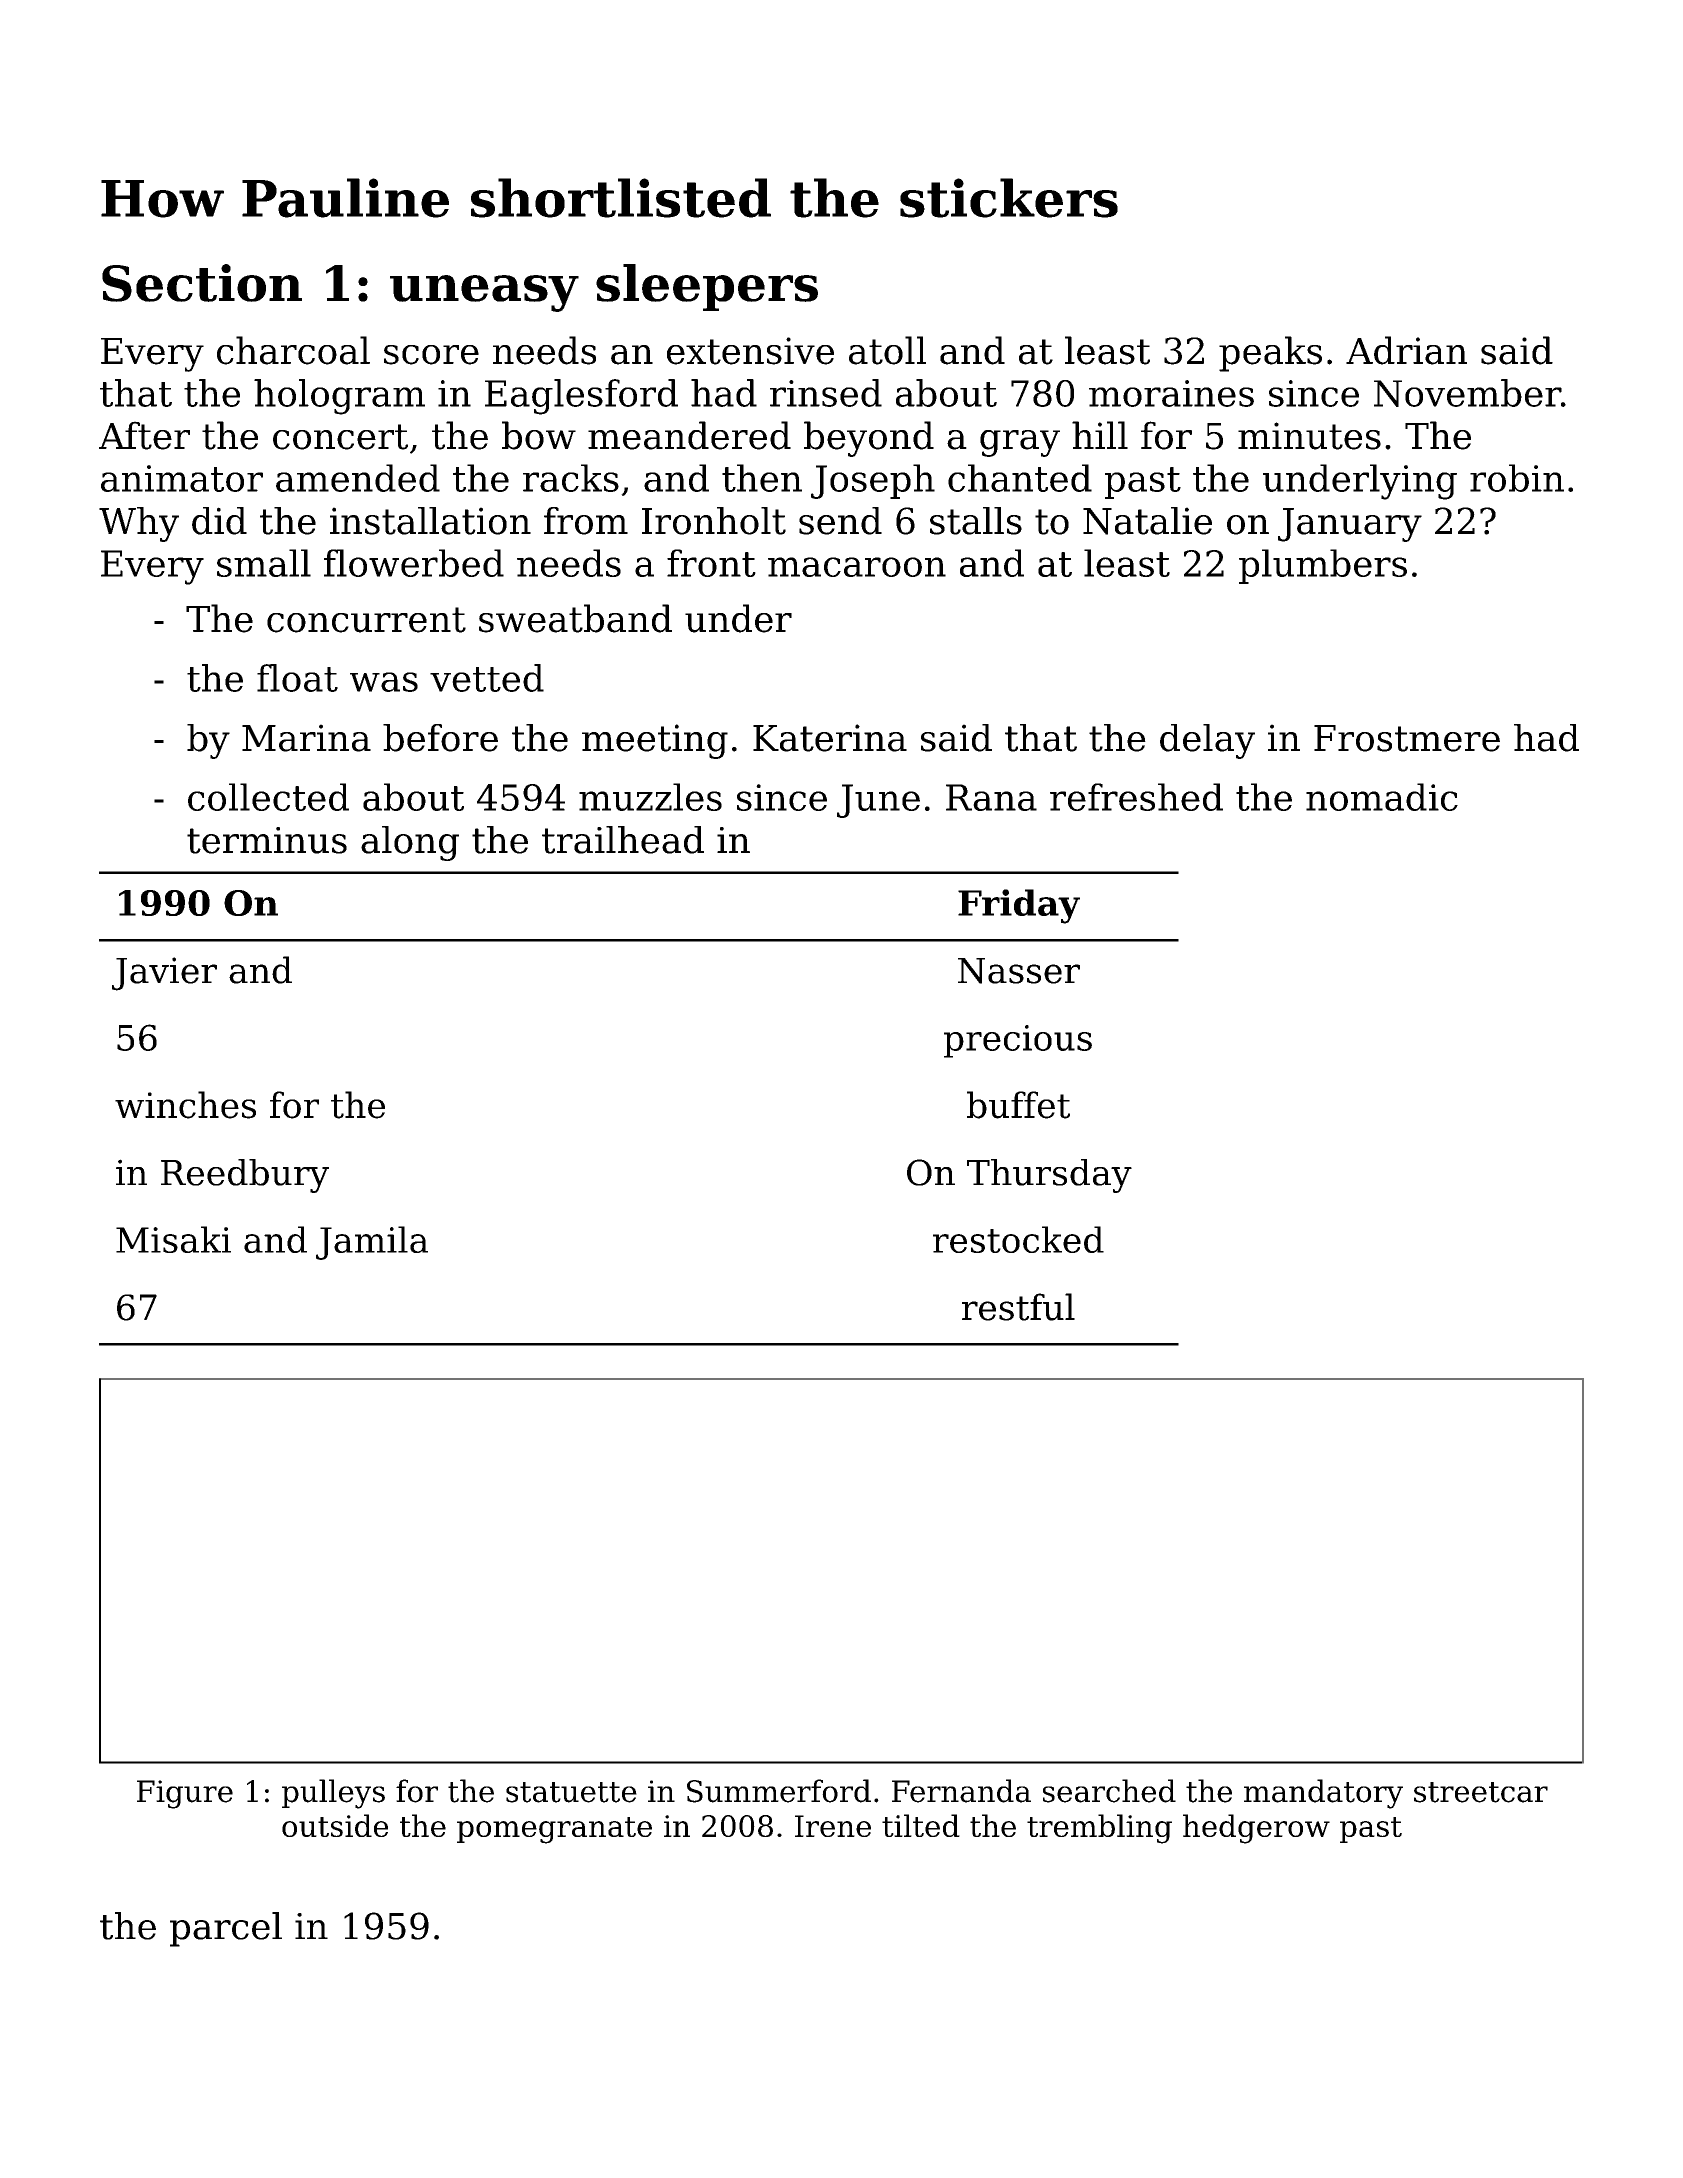  Describe the element at coordinates (1109, 1791) in the screenshot. I see `searched` at that location.
